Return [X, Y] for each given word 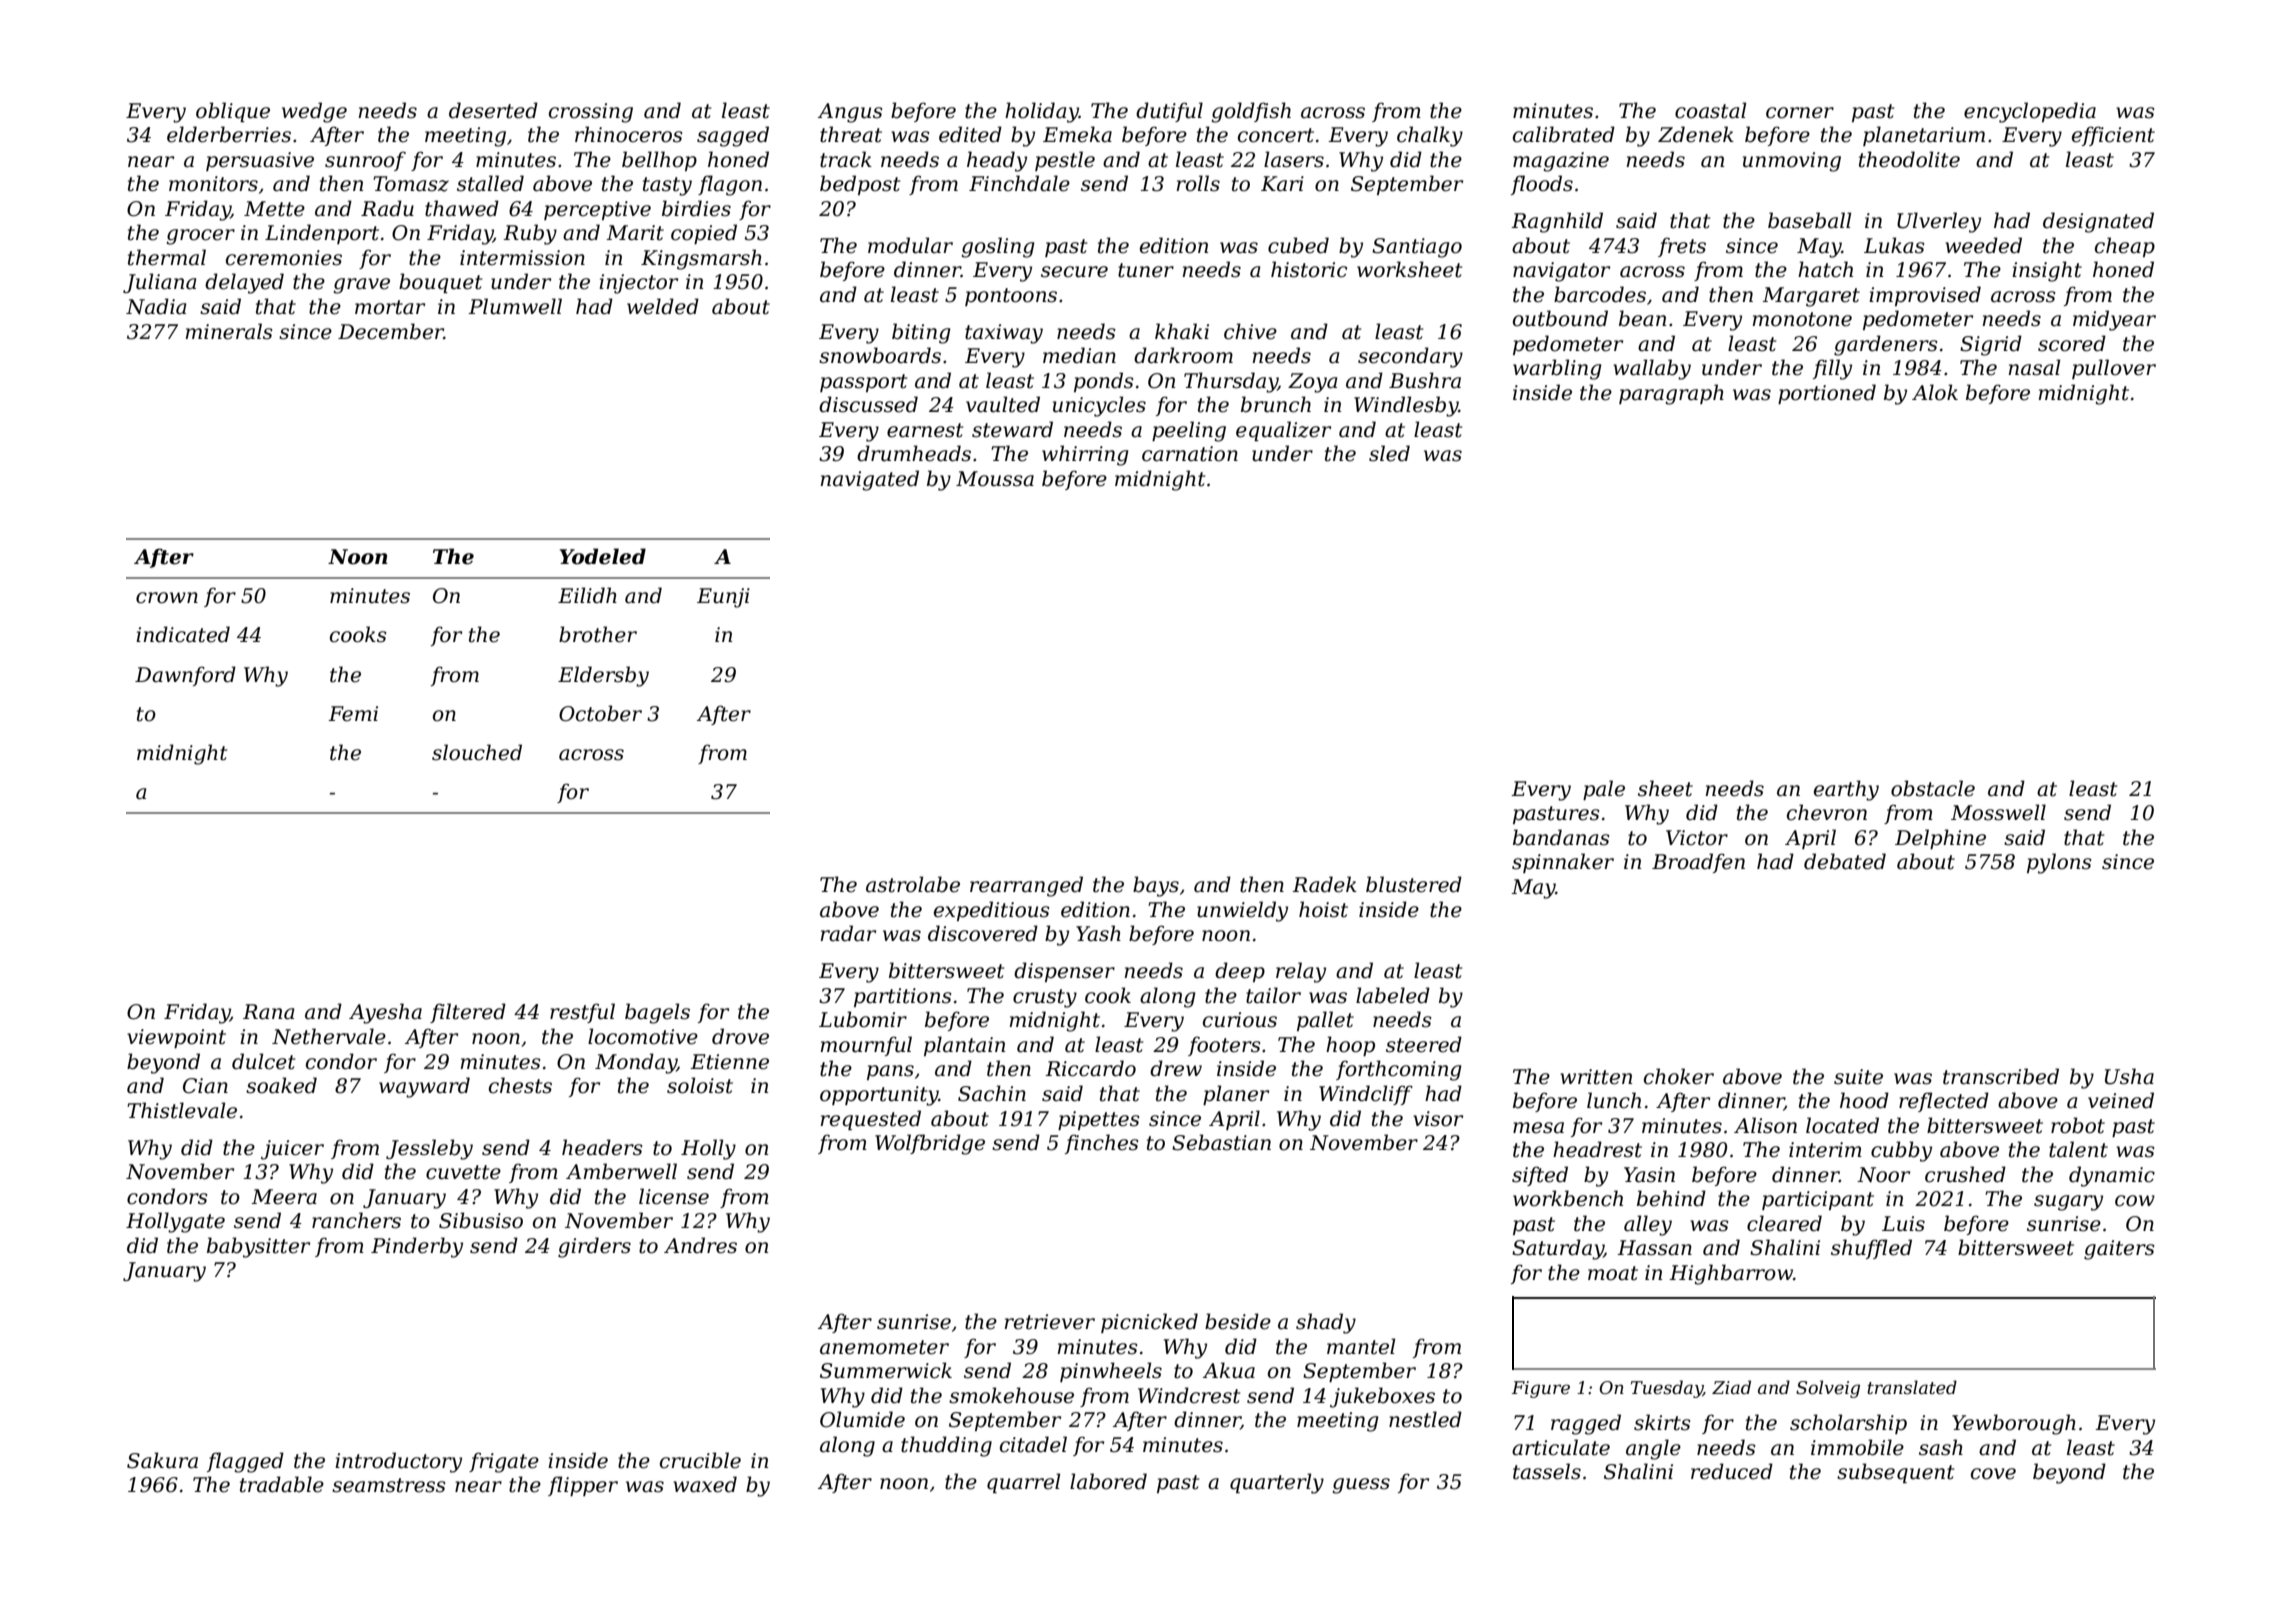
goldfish [1251, 112]
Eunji [723, 598]
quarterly [1277, 1483]
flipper [583, 1486]
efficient [2113, 136]
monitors [213, 184]
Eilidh [587, 595]
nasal [2034, 367]
